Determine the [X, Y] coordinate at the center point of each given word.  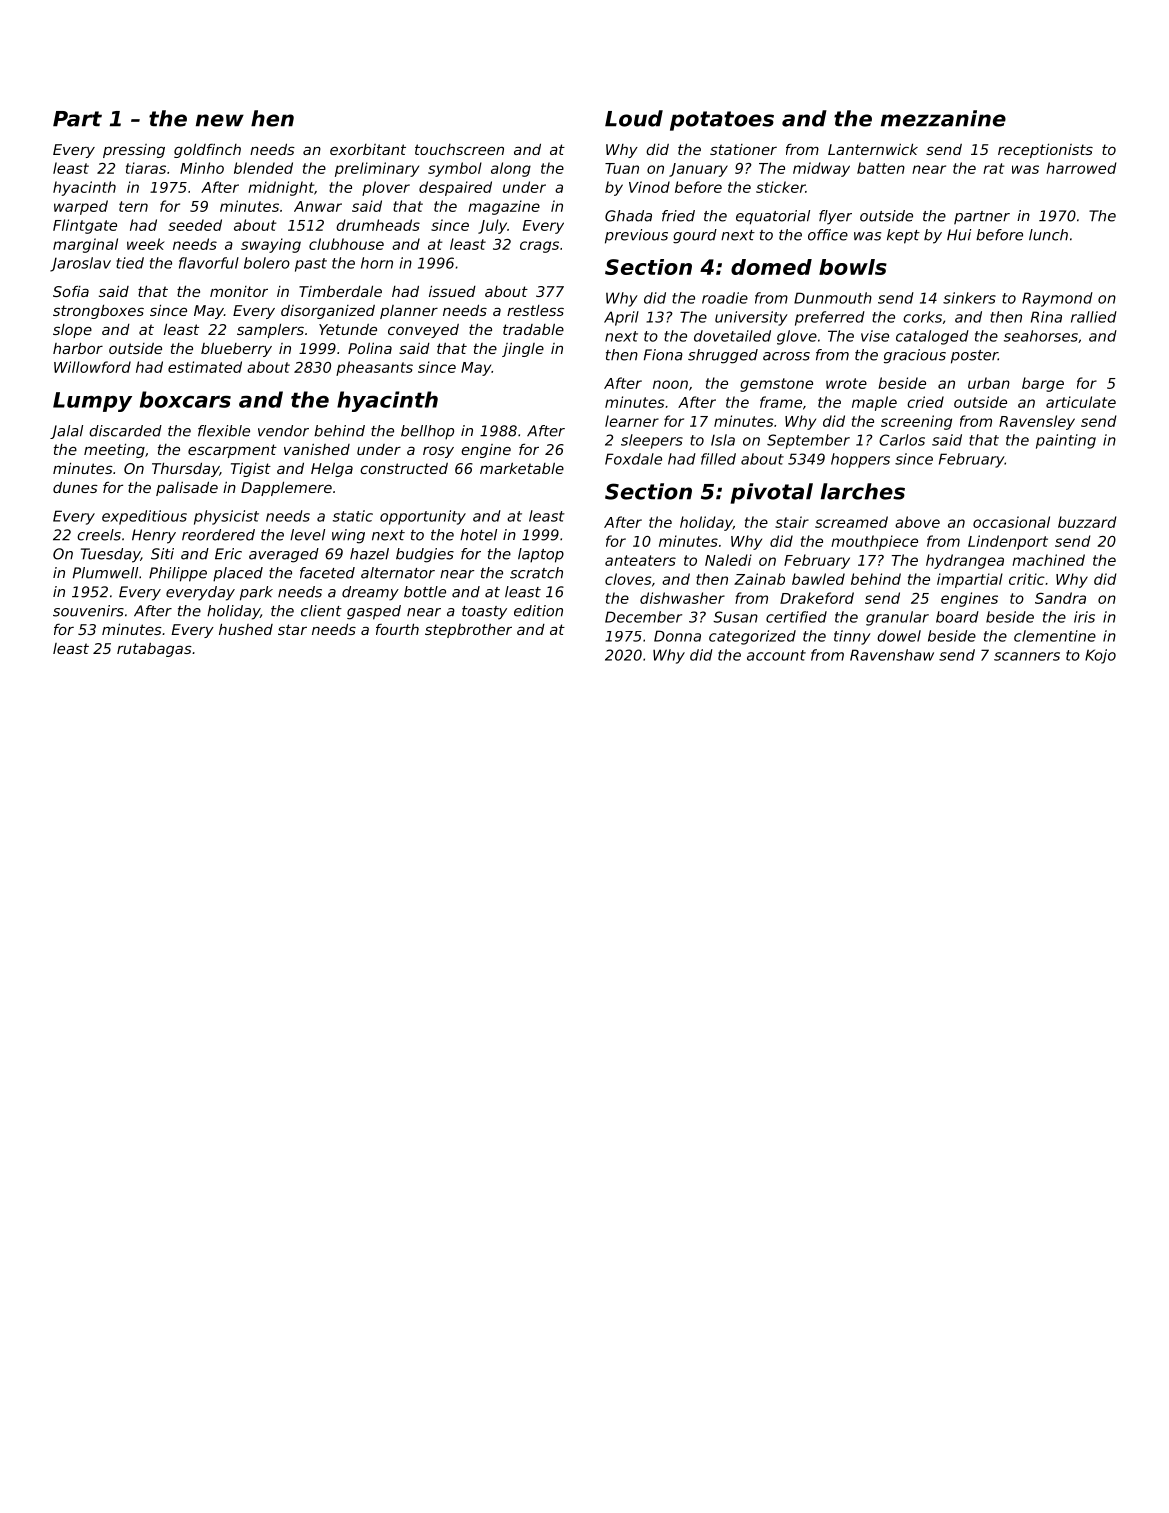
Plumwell [105, 573]
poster [974, 357]
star [292, 629]
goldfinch [207, 150]
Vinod [649, 187]
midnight [281, 188]
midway [821, 169]
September [808, 441]
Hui [959, 235]
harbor [78, 348]
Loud [634, 118]
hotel [478, 535]
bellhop [427, 432]
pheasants [374, 368]
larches [863, 491]
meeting [114, 450]
